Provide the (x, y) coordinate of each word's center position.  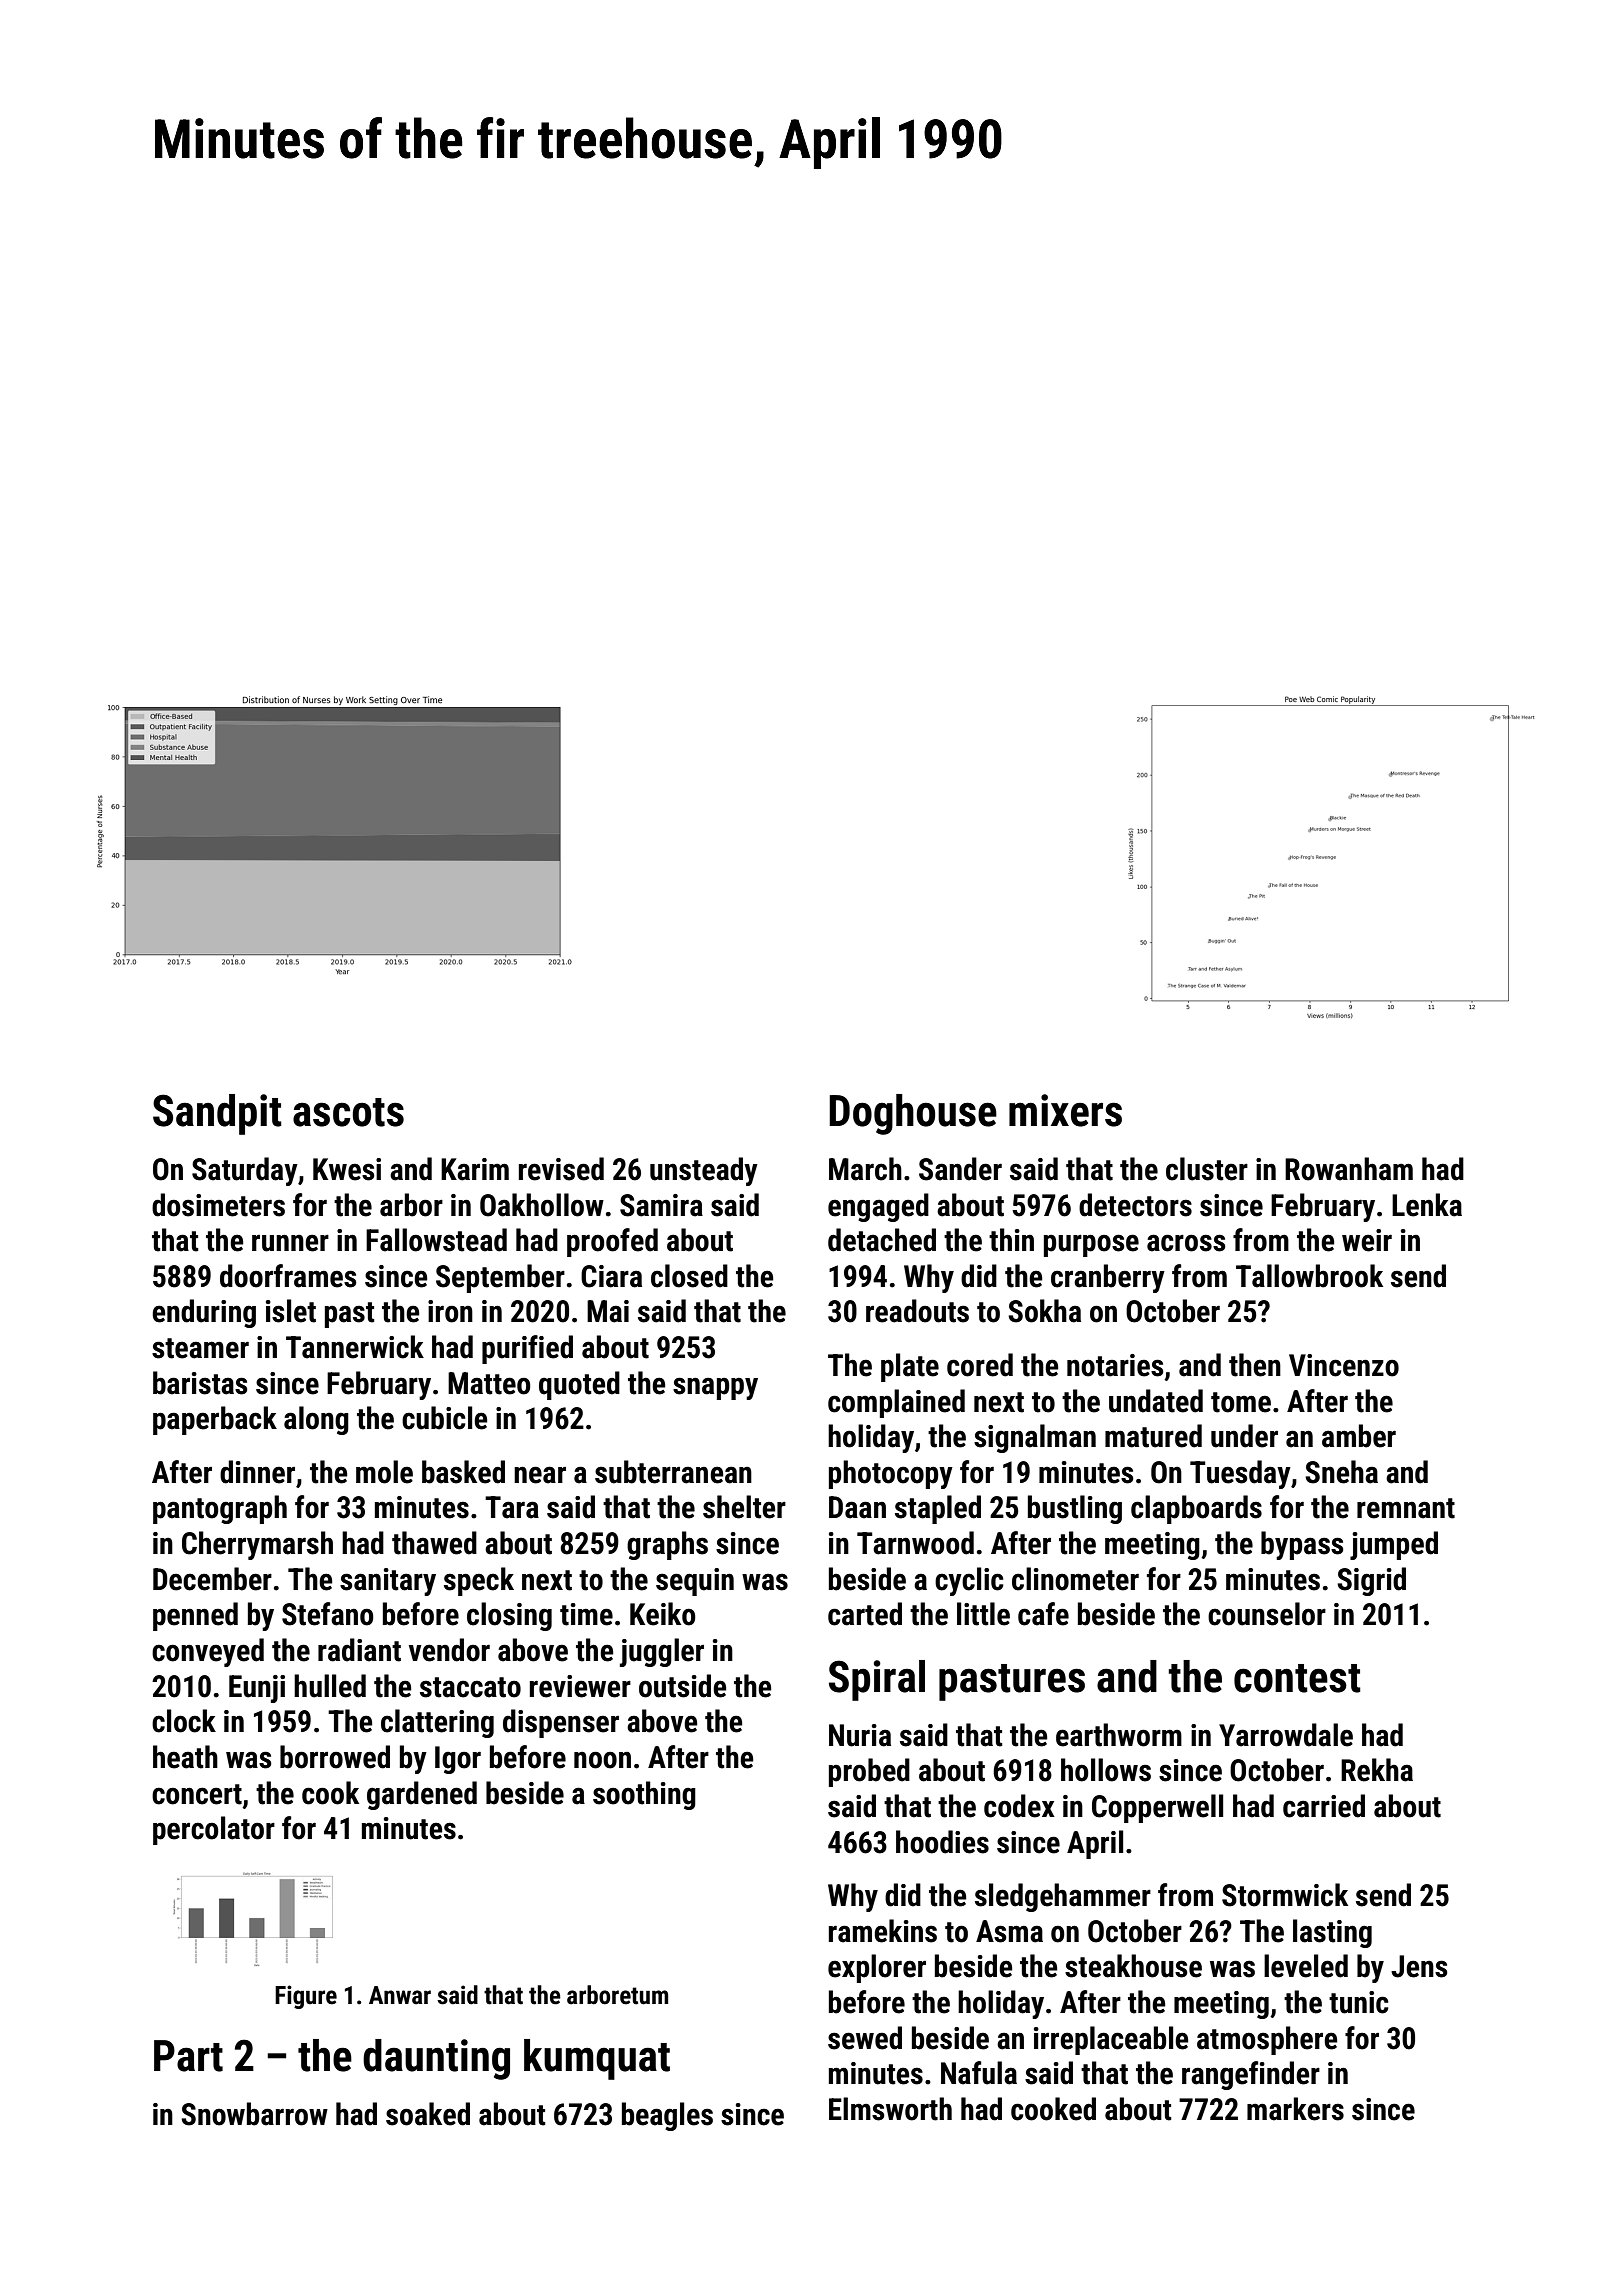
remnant (1406, 1508)
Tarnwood (915, 1543)
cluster (1207, 1169)
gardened (422, 1795)
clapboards (1196, 1509)
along (316, 1420)
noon (602, 1760)
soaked (428, 2114)
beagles (667, 2116)
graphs (667, 1545)
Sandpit (217, 1114)
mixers (1065, 1110)
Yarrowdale (1286, 1735)
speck (479, 1581)
